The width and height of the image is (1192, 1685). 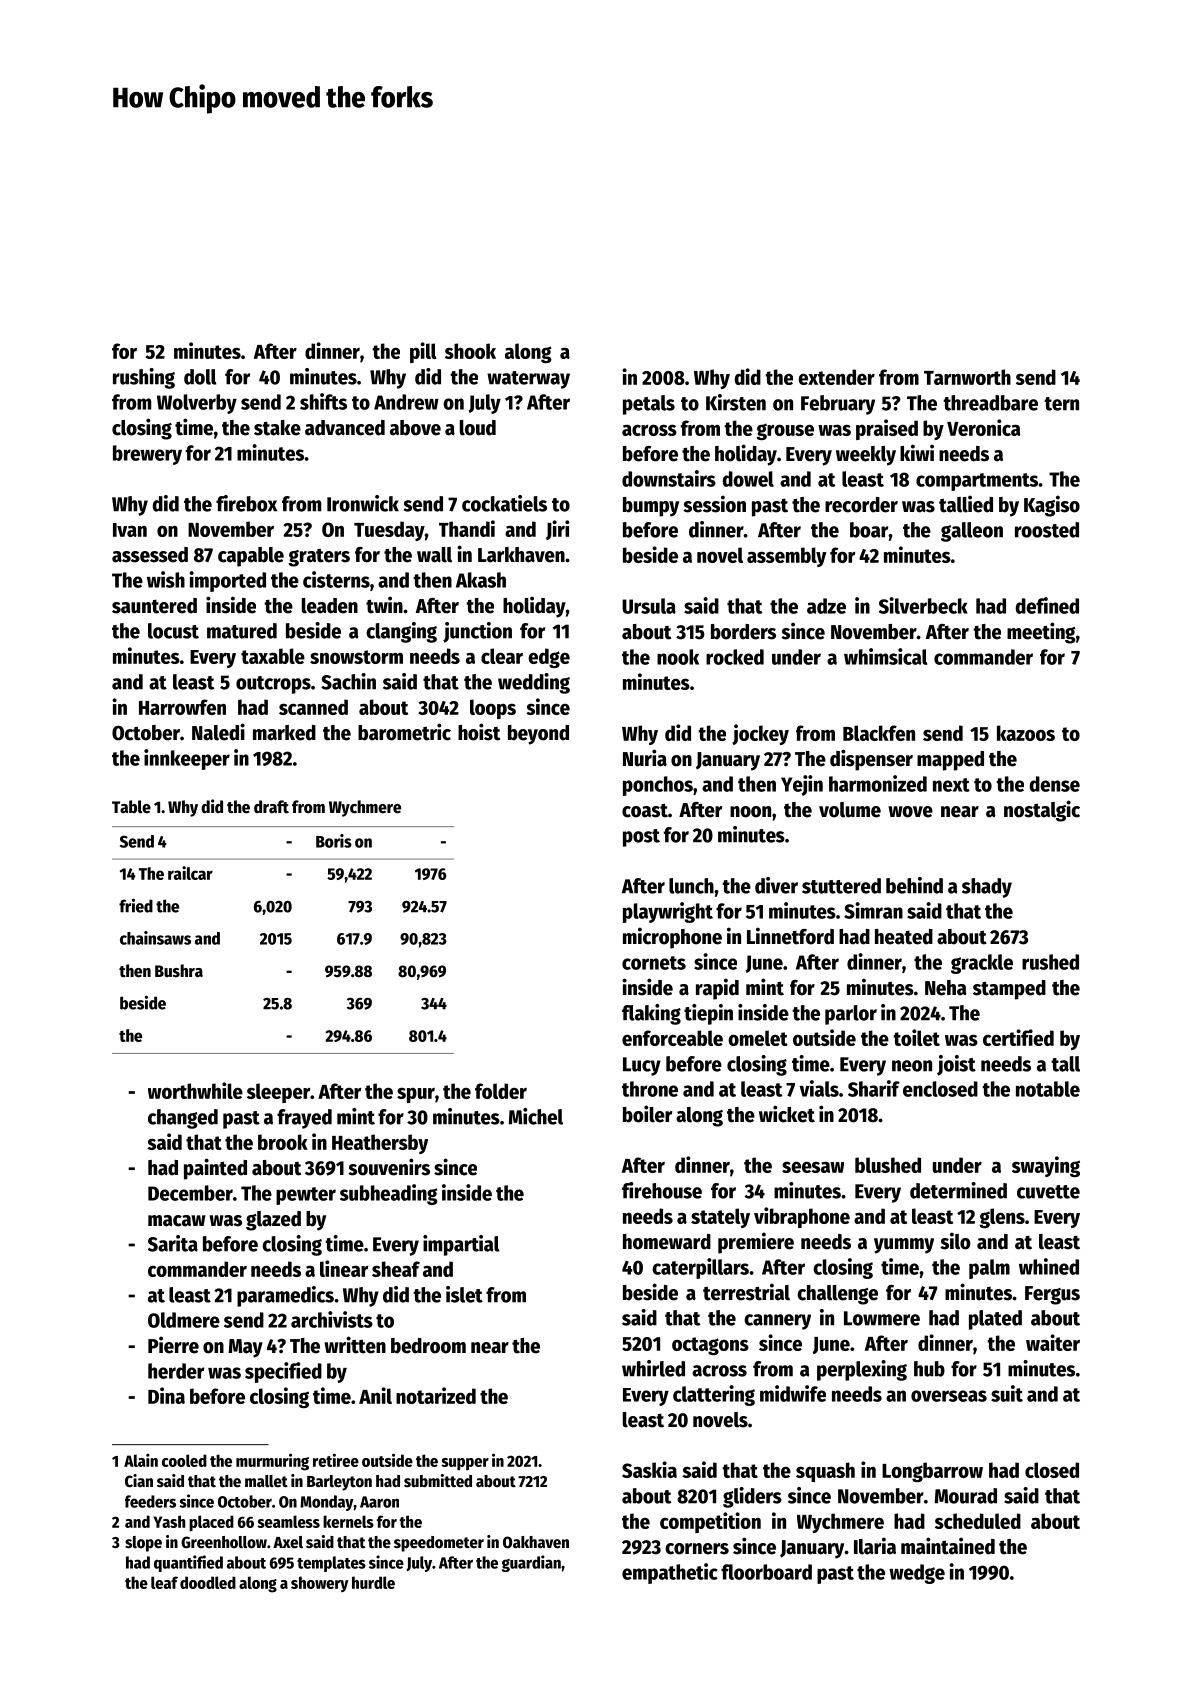 What do you see at coordinates (272, 1462) in the image?
I see `murmuring` at bounding box center [272, 1462].
